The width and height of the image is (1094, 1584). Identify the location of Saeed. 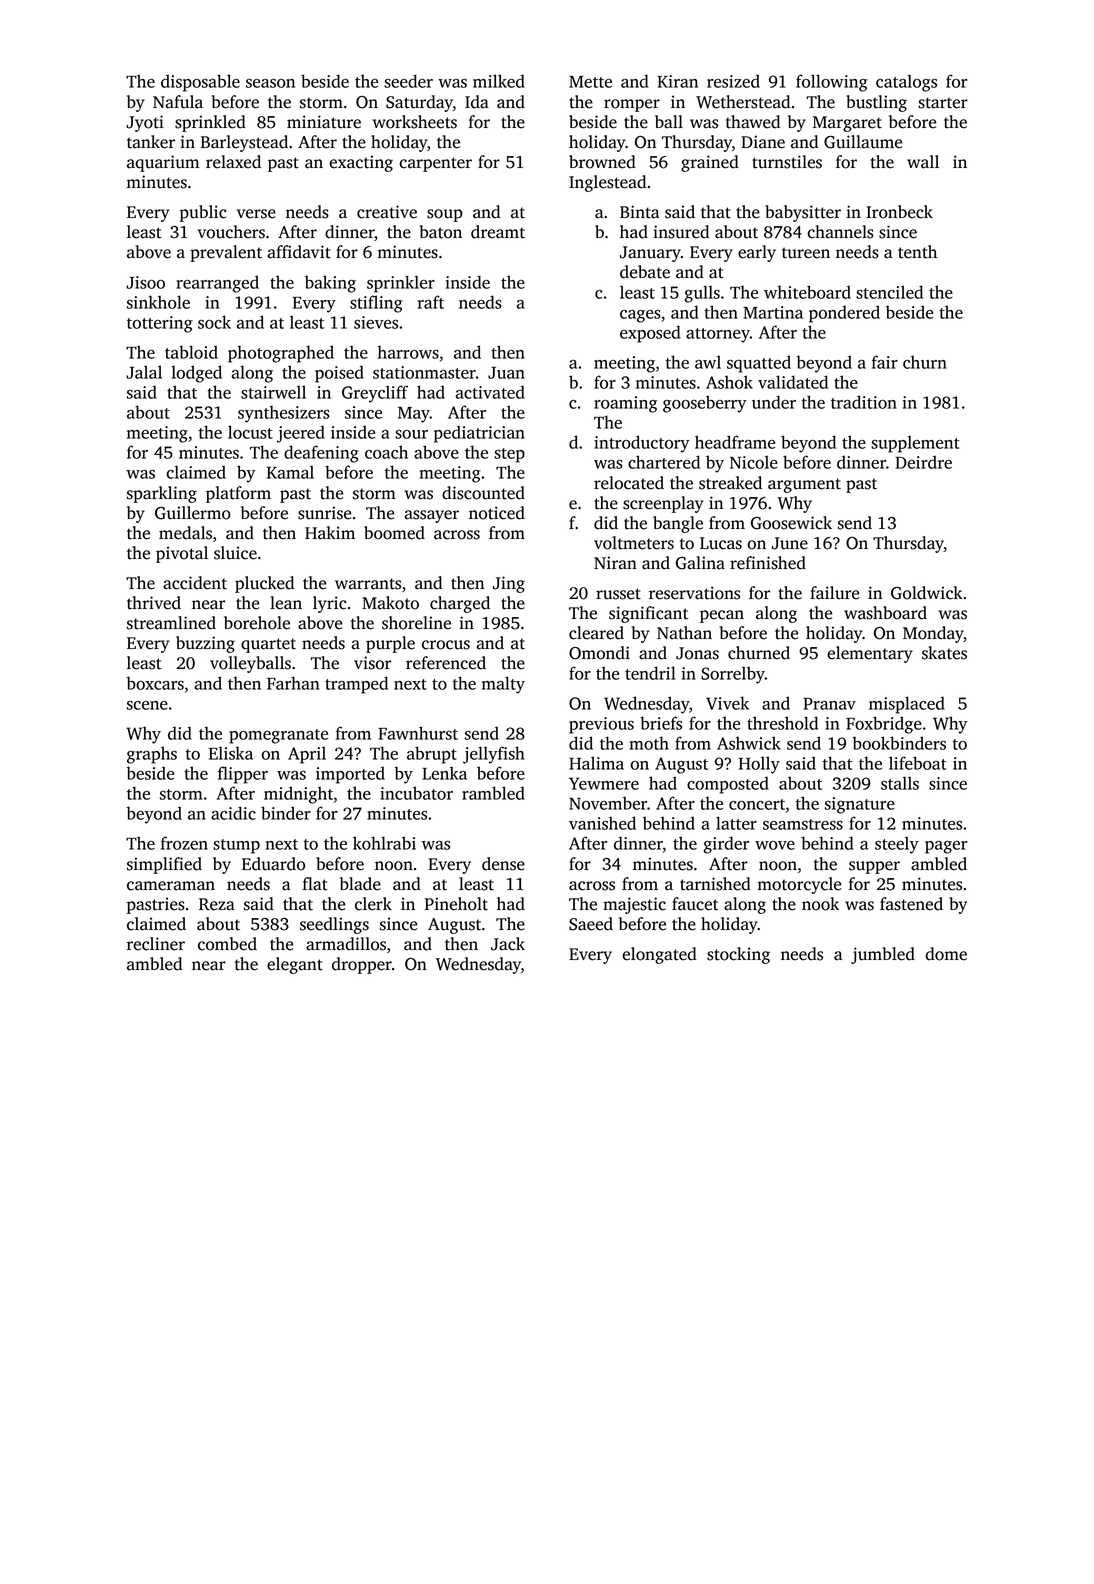
(591, 924).
